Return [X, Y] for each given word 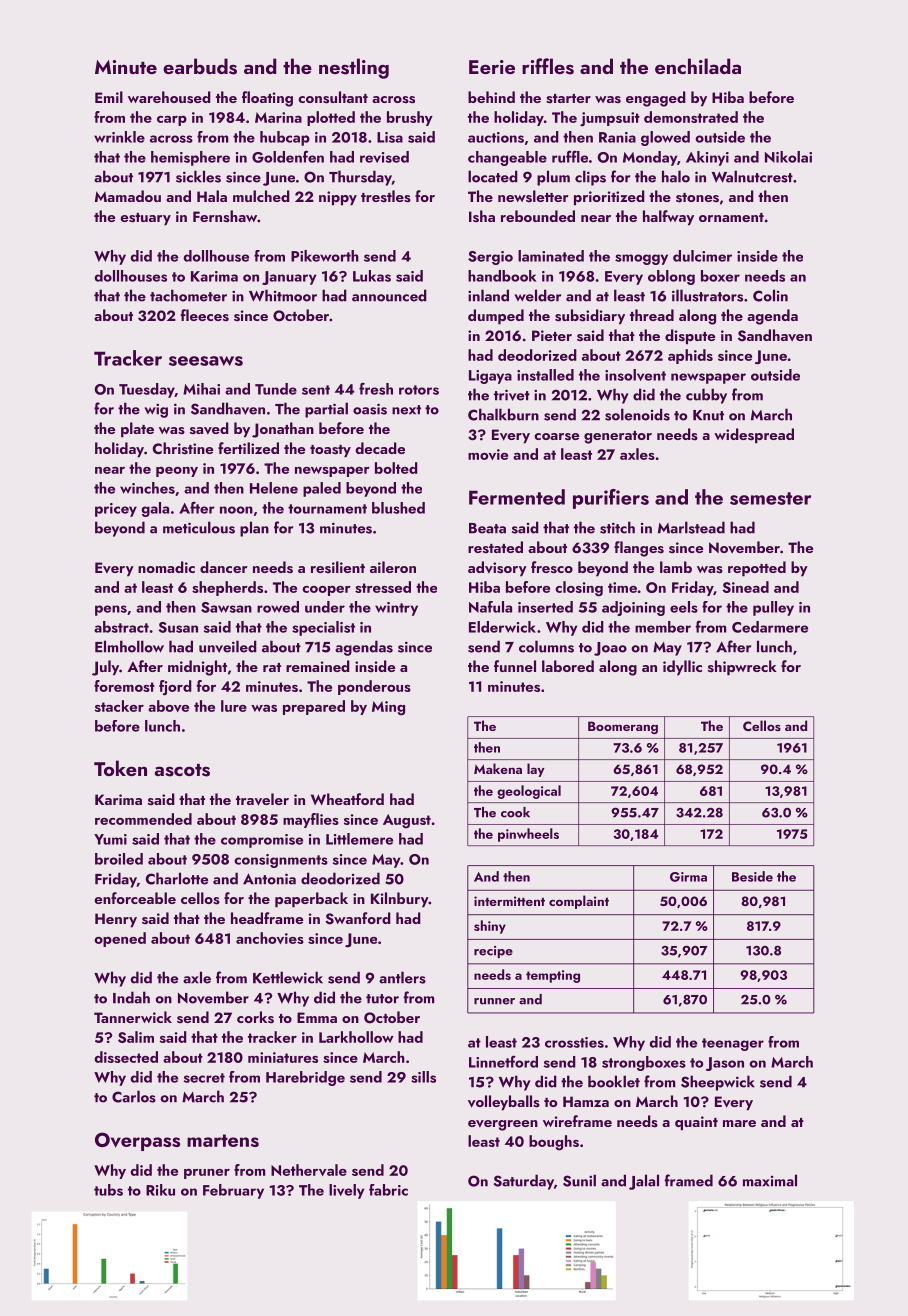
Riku [160, 1190]
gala [155, 509]
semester [770, 498]
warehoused [169, 97]
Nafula [490, 607]
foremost [124, 686]
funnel [515, 666]
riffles [548, 66]
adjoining [633, 608]
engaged [656, 99]
